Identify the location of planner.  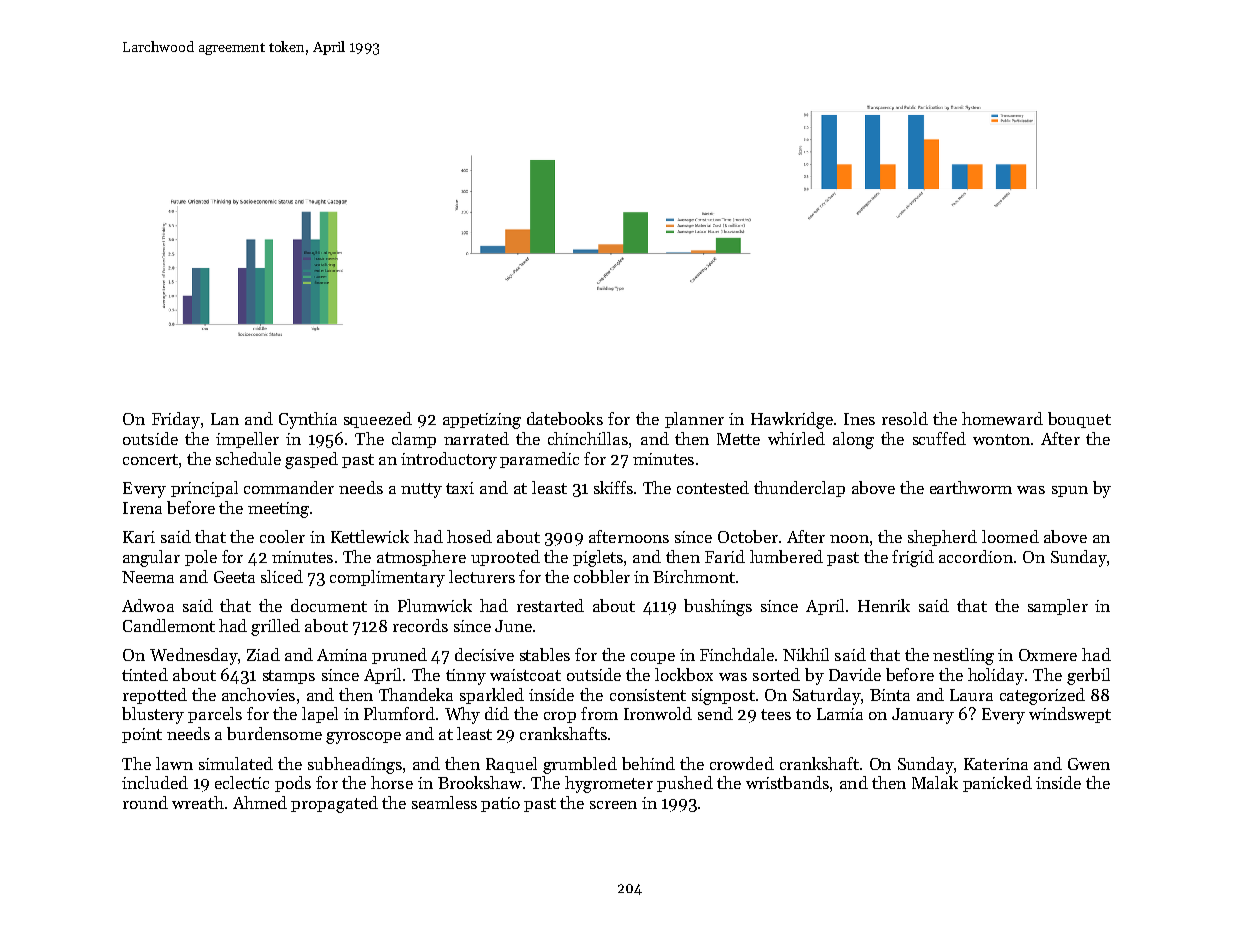
(694, 420).
